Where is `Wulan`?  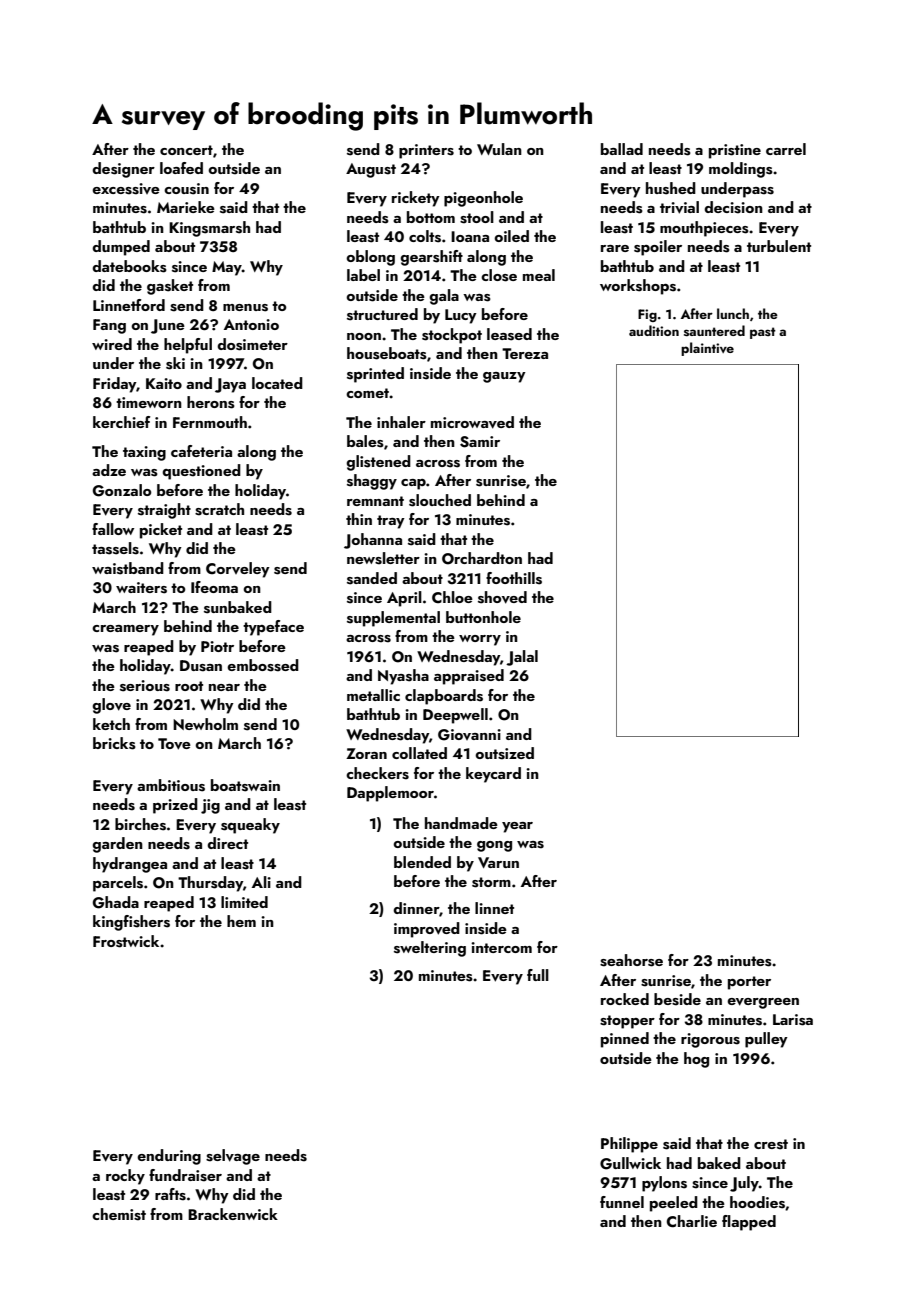 Wulan is located at coordinates (499, 149).
